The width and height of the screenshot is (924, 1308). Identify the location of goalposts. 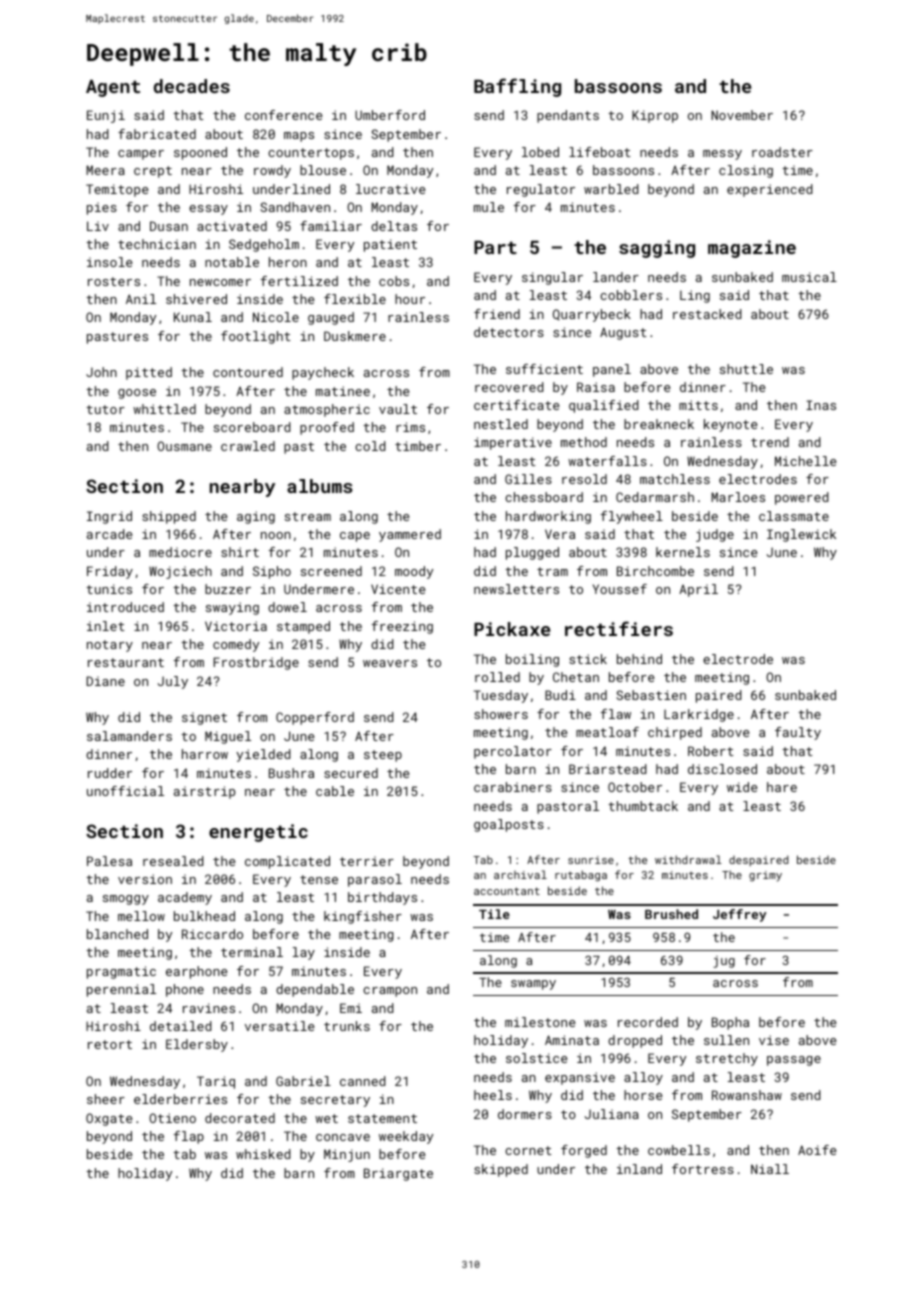
(509, 825).
